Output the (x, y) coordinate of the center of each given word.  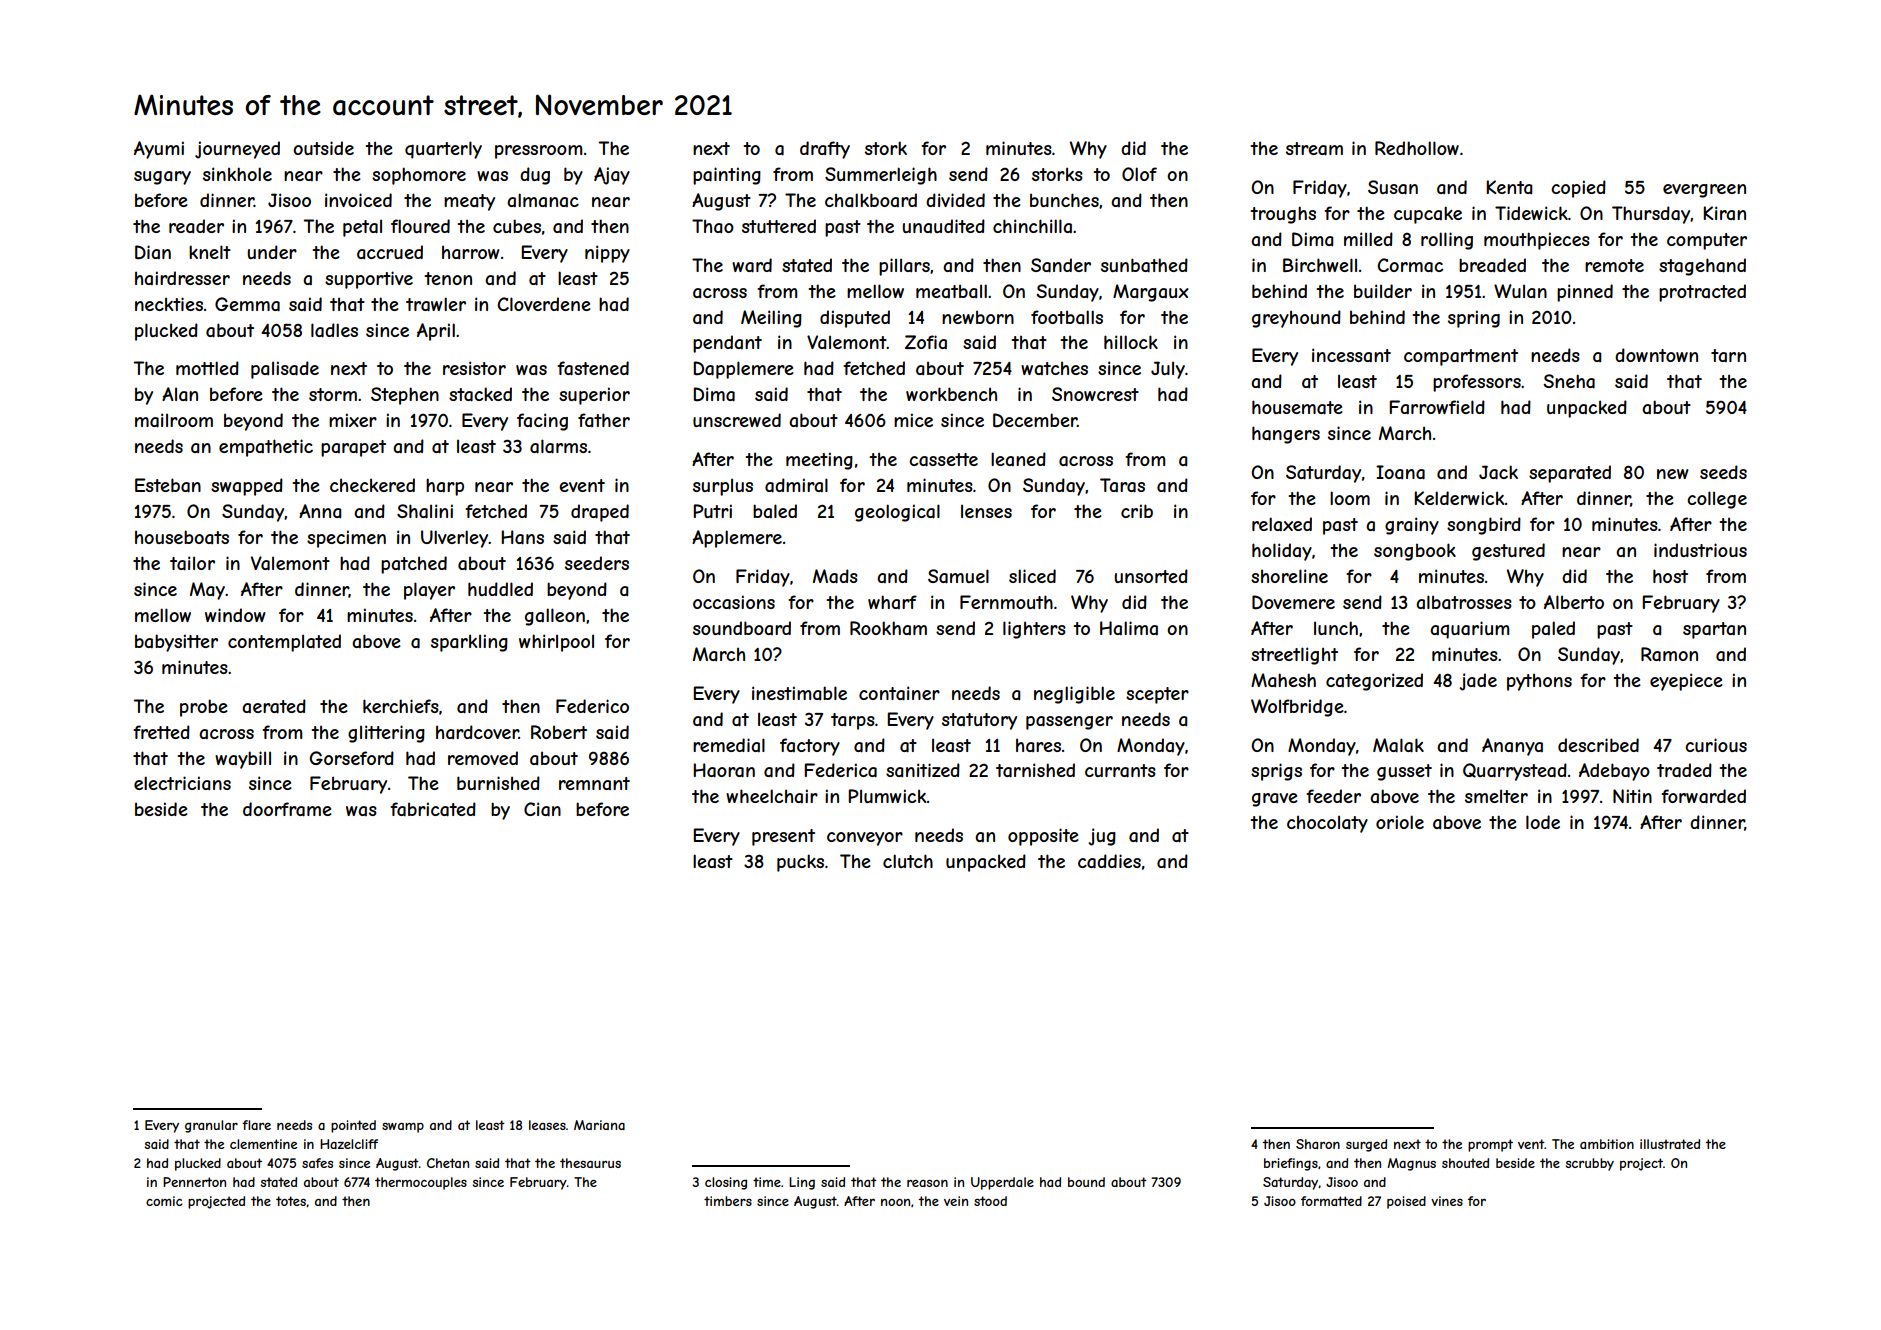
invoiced (358, 200)
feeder (1333, 796)
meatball (951, 291)
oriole (1400, 822)
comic (164, 1201)
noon (895, 1202)
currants (1120, 771)
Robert (559, 732)
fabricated (433, 809)
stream (1314, 149)
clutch (908, 861)
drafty (825, 150)
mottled (207, 368)
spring (1474, 319)
